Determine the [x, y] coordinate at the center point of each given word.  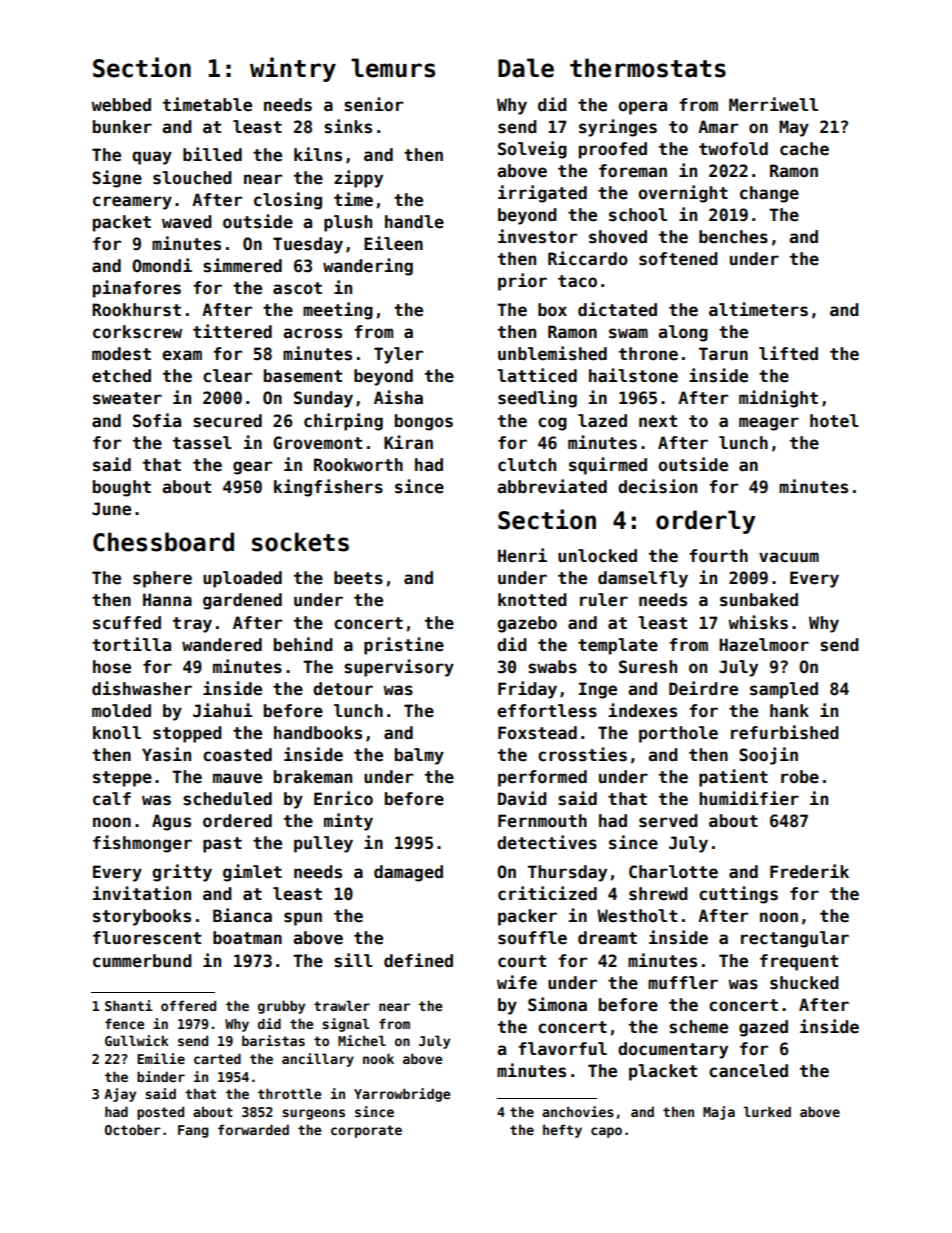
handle [414, 222]
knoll [117, 733]
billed [212, 154]
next [658, 421]
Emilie [161, 1058]
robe [800, 777]
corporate [366, 1131]
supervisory [399, 668]
